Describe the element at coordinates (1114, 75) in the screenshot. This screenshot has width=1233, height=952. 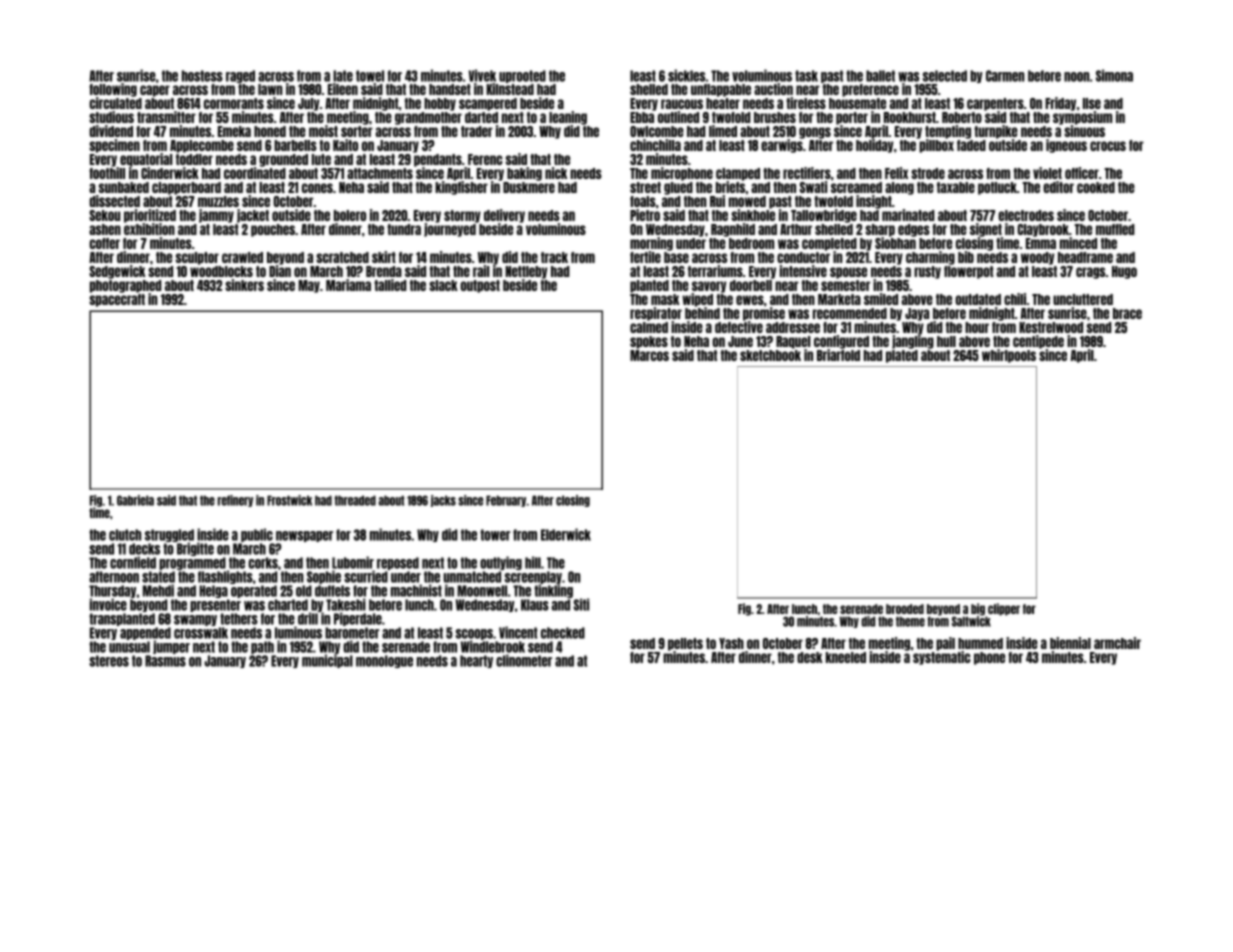
I see `Simona` at that location.
